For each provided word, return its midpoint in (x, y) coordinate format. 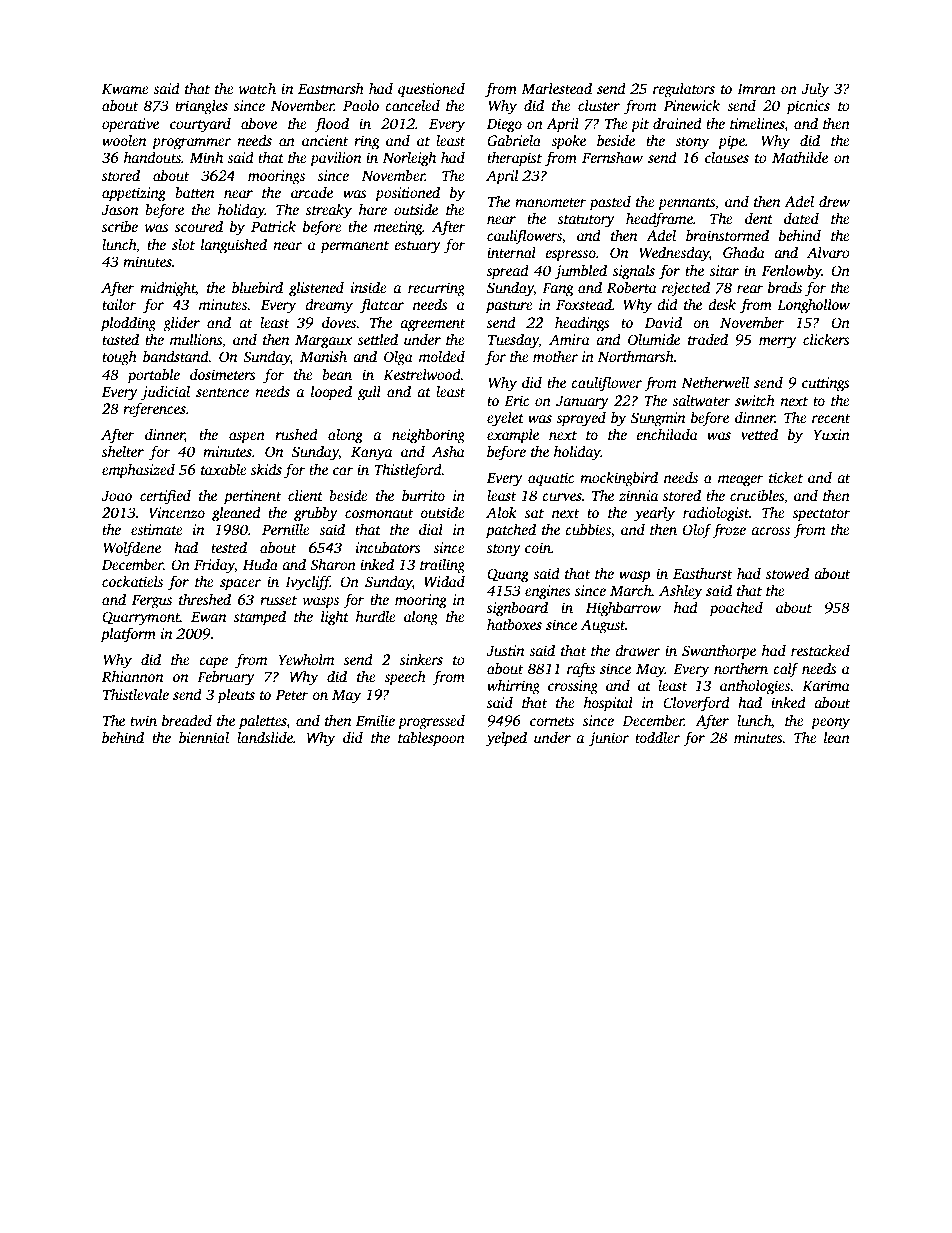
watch (257, 88)
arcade (312, 192)
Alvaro (828, 252)
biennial (204, 737)
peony (830, 724)
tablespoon (431, 739)
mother (555, 356)
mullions (196, 339)
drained (677, 123)
